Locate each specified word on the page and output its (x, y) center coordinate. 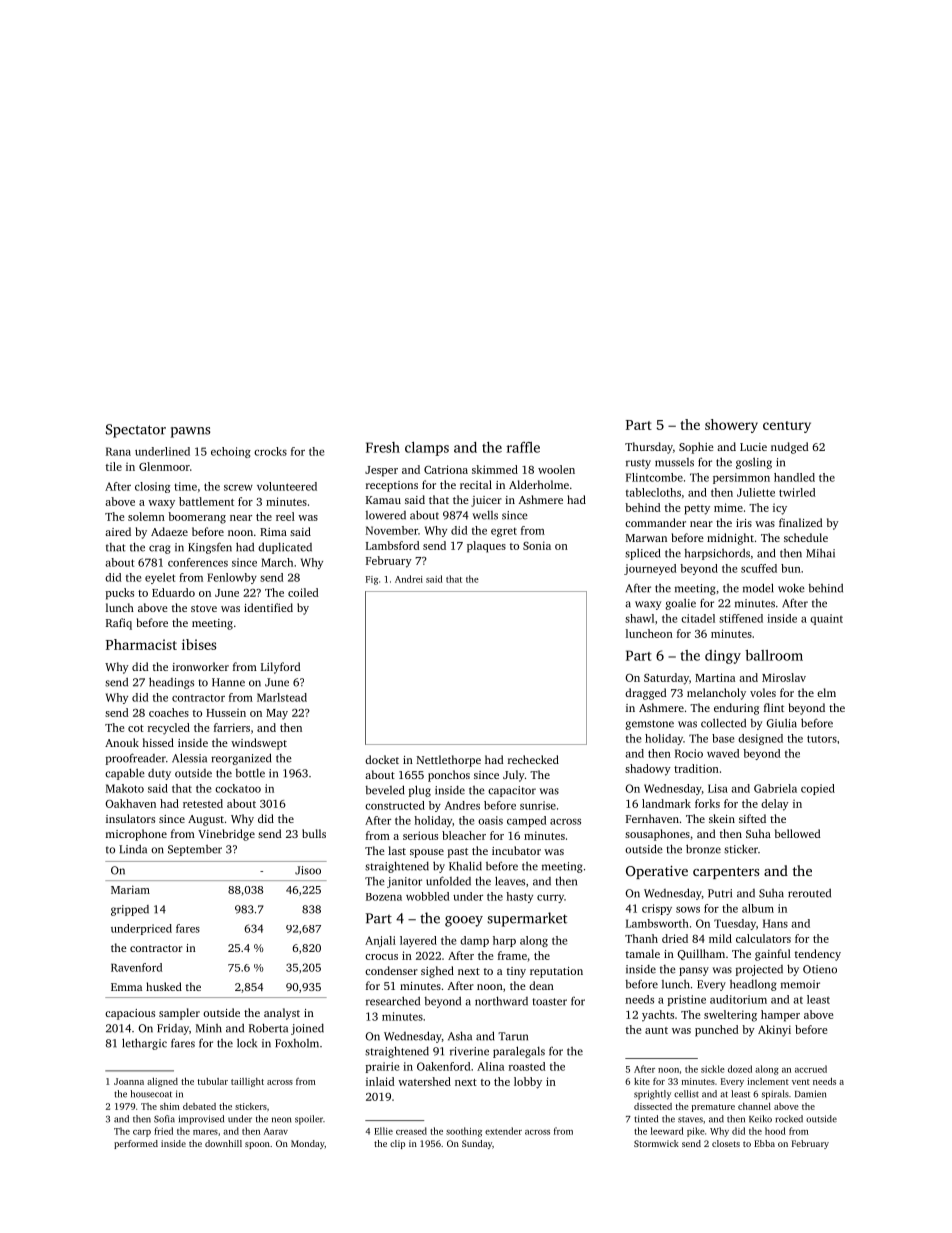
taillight (247, 1082)
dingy (723, 657)
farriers (232, 727)
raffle (523, 447)
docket (382, 759)
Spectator (136, 431)
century (787, 427)
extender (503, 1131)
